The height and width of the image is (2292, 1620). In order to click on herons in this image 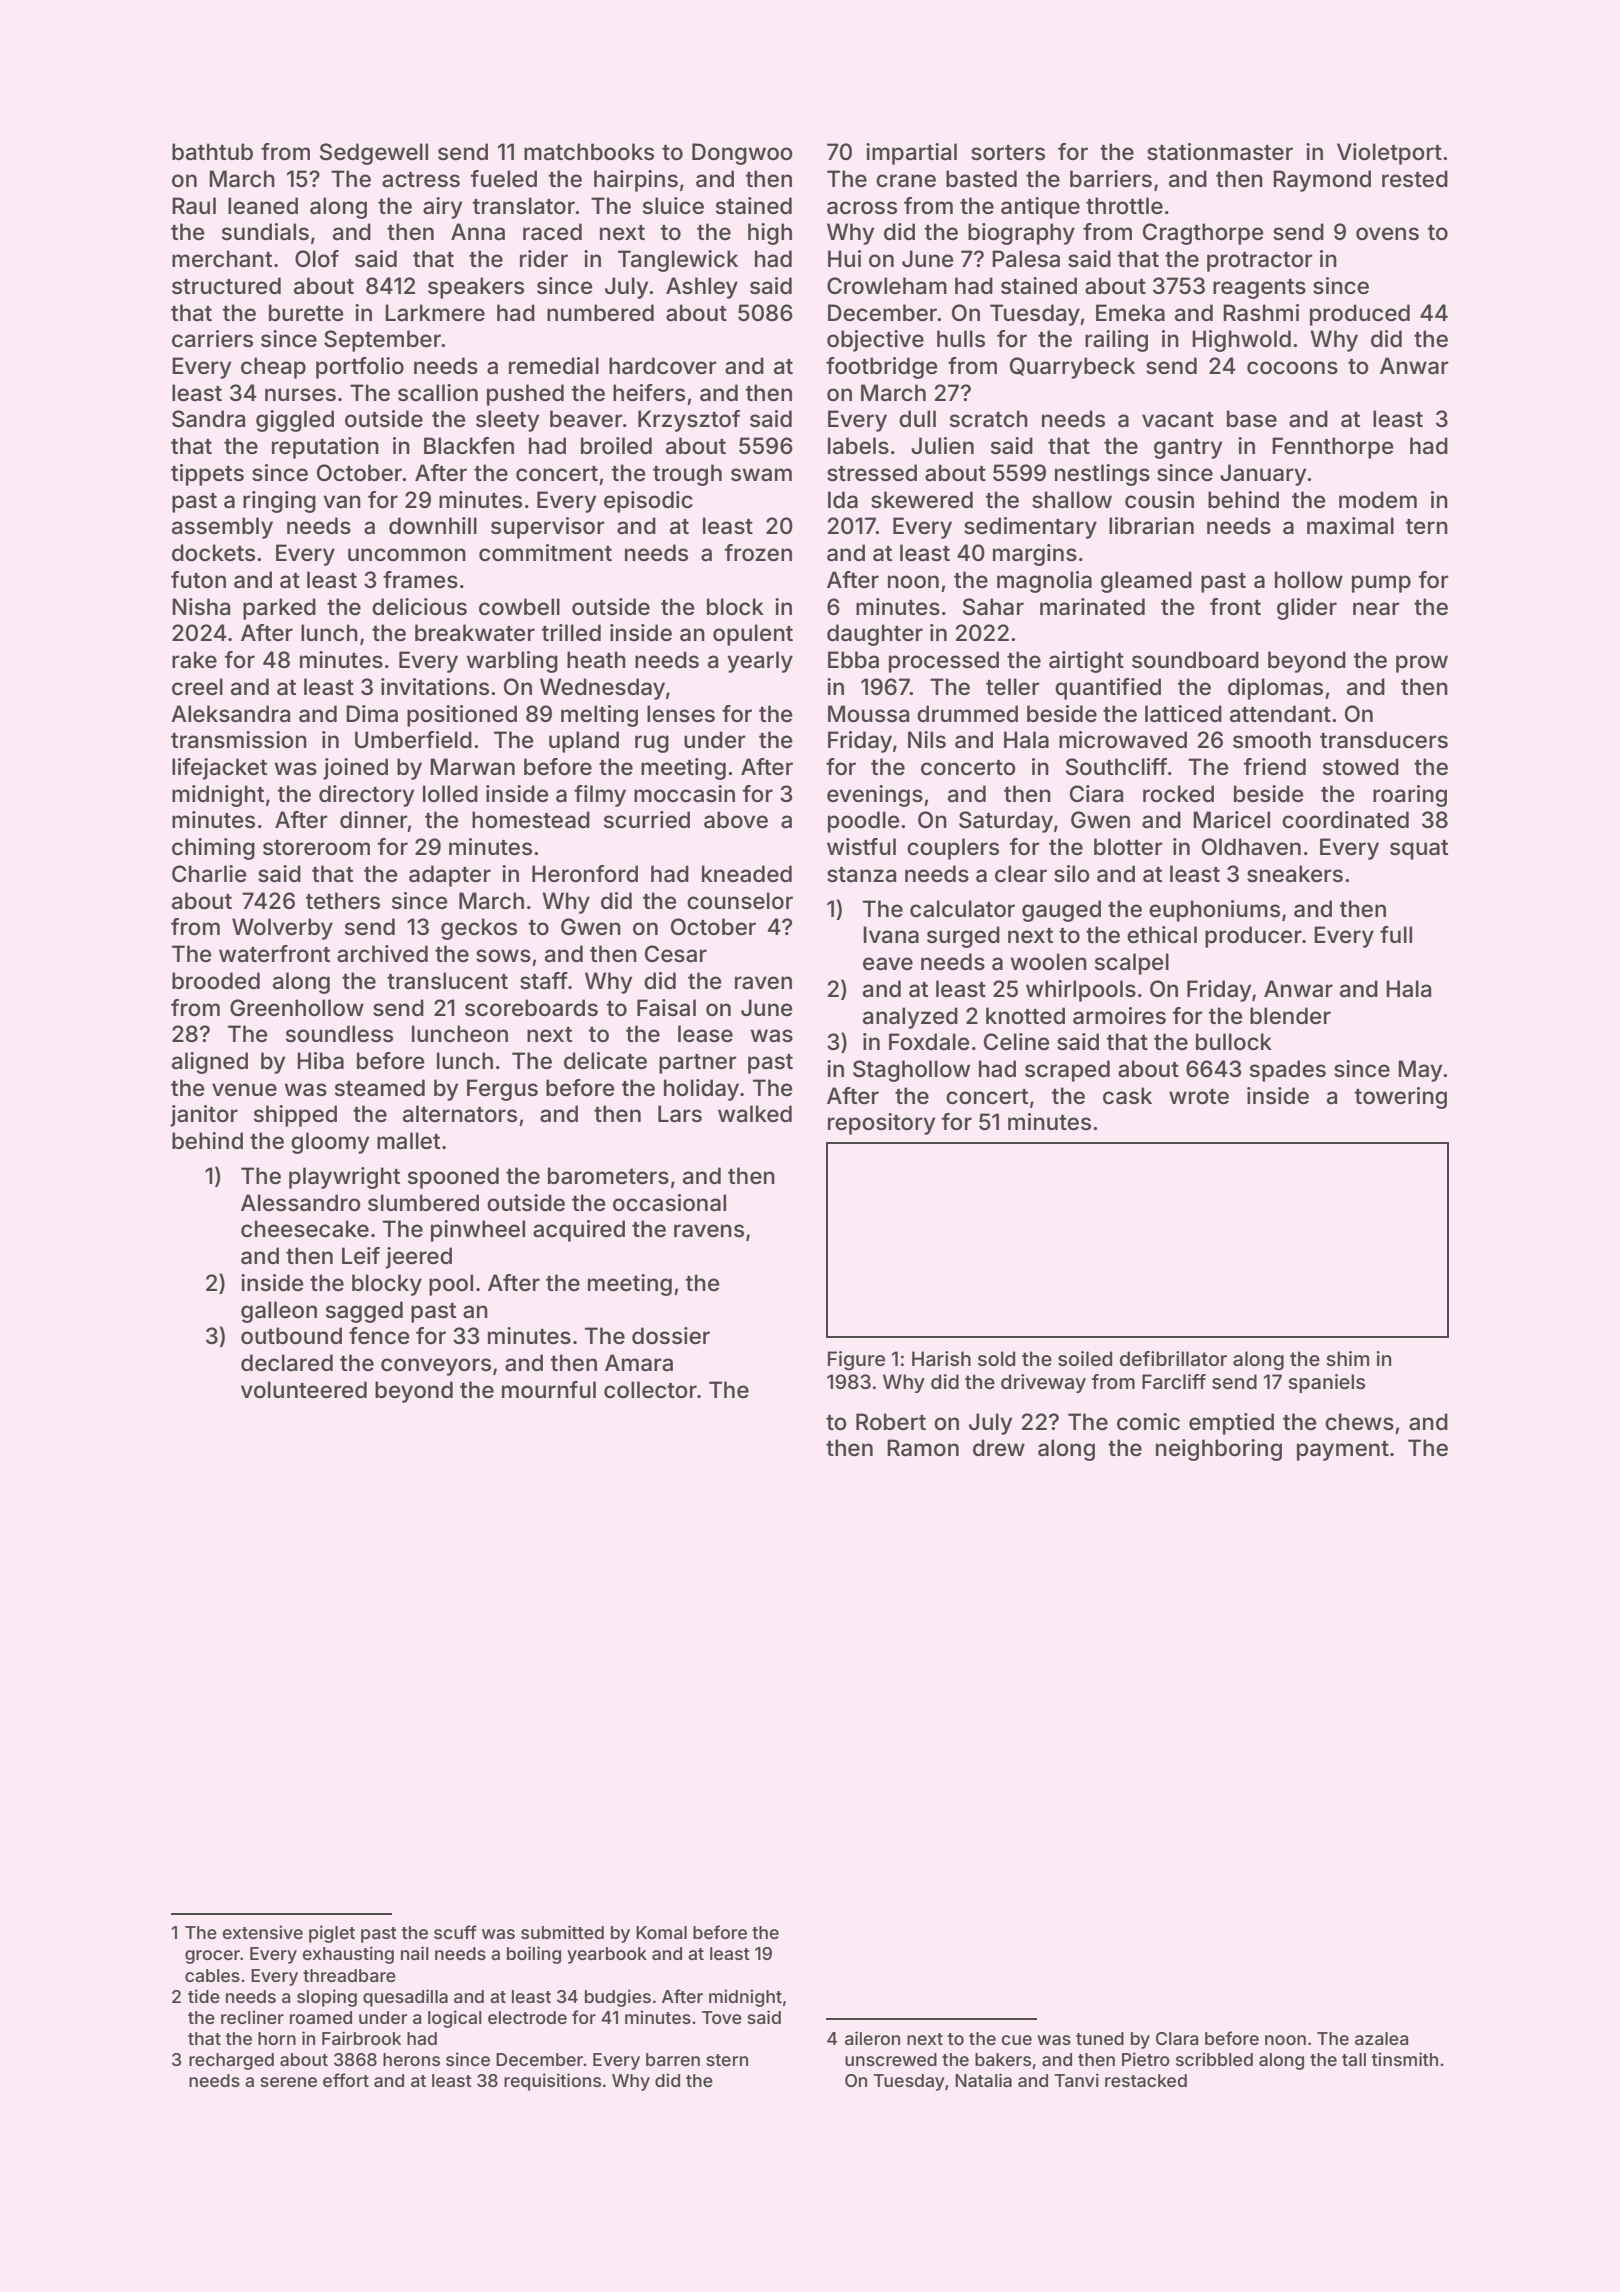, I will do `click(411, 2059)`.
